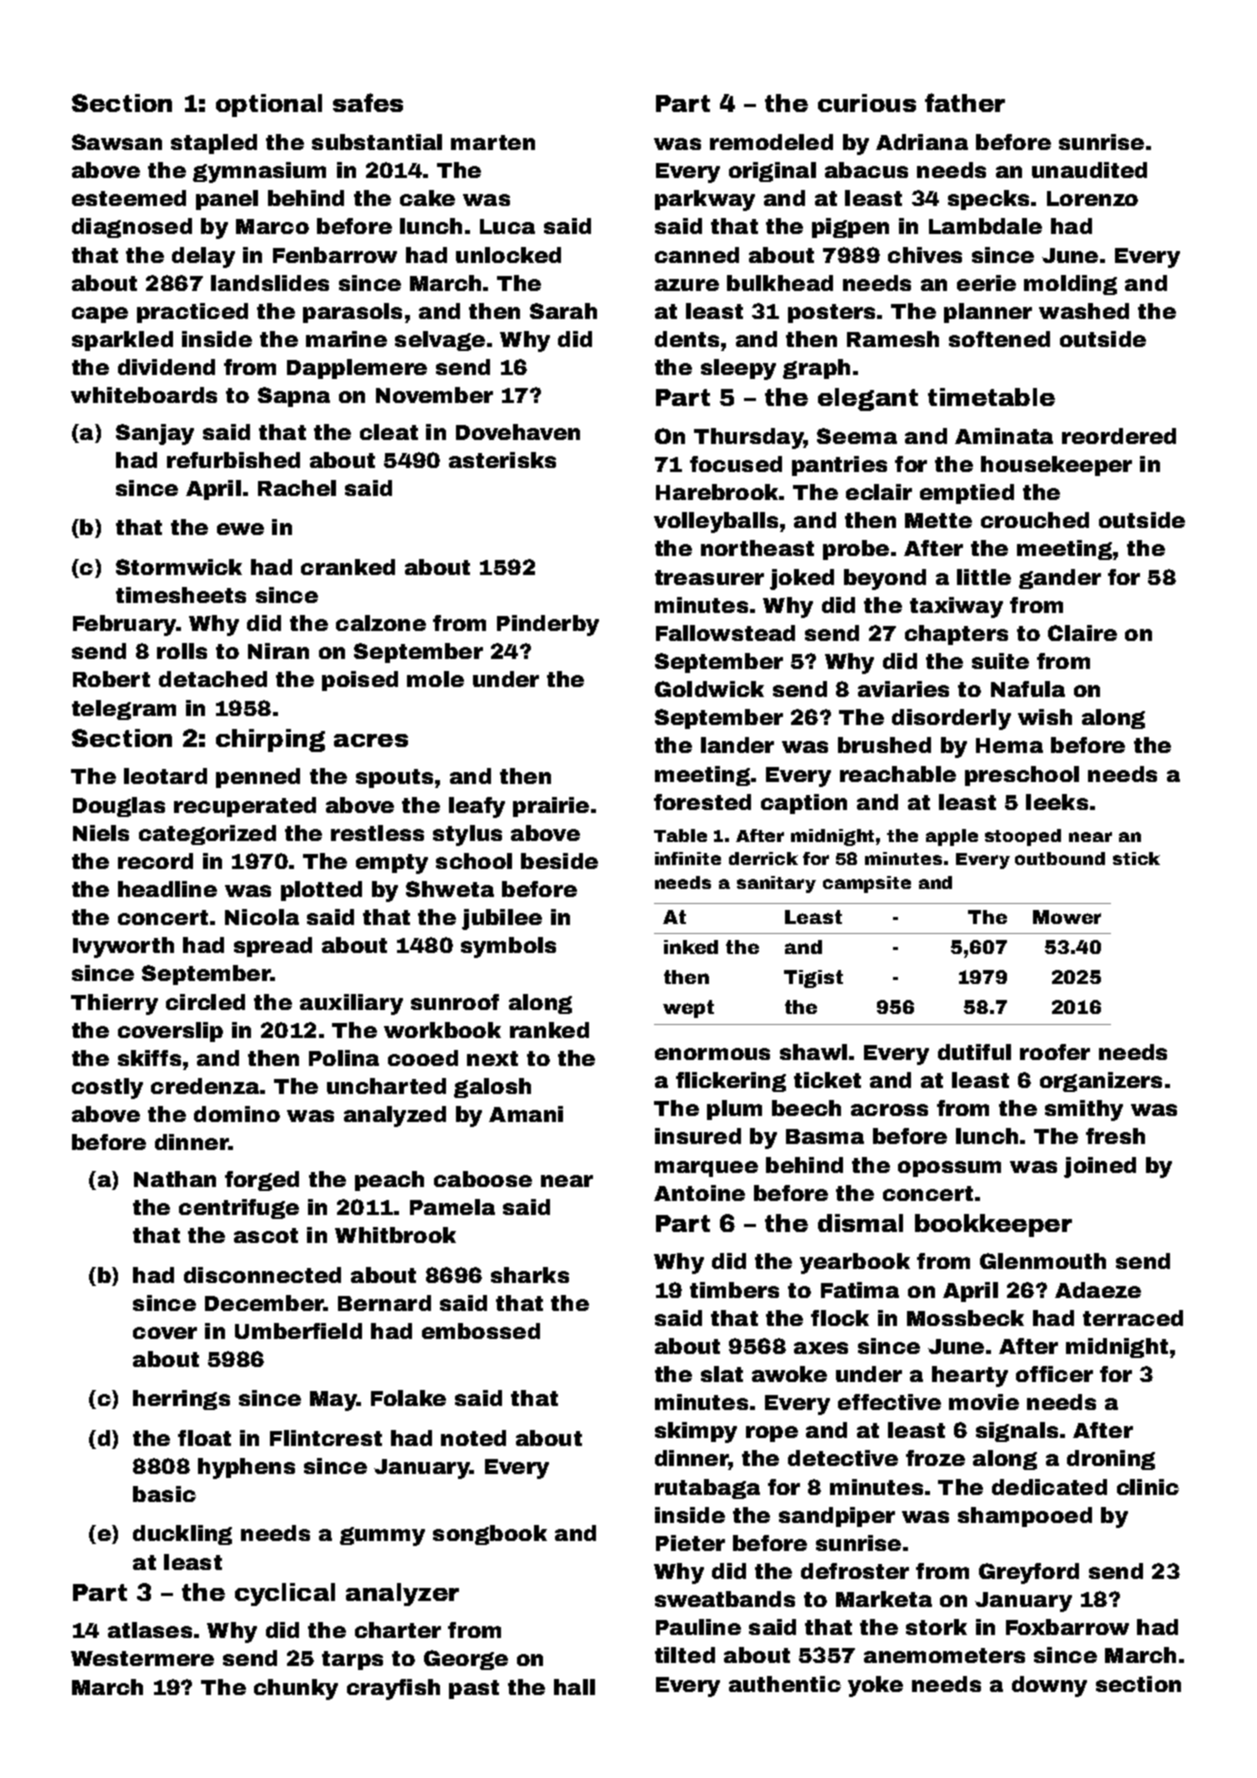 Image resolution: width=1257 pixels, height=1778 pixels. What do you see at coordinates (889, 1402) in the document?
I see `effective` at bounding box center [889, 1402].
